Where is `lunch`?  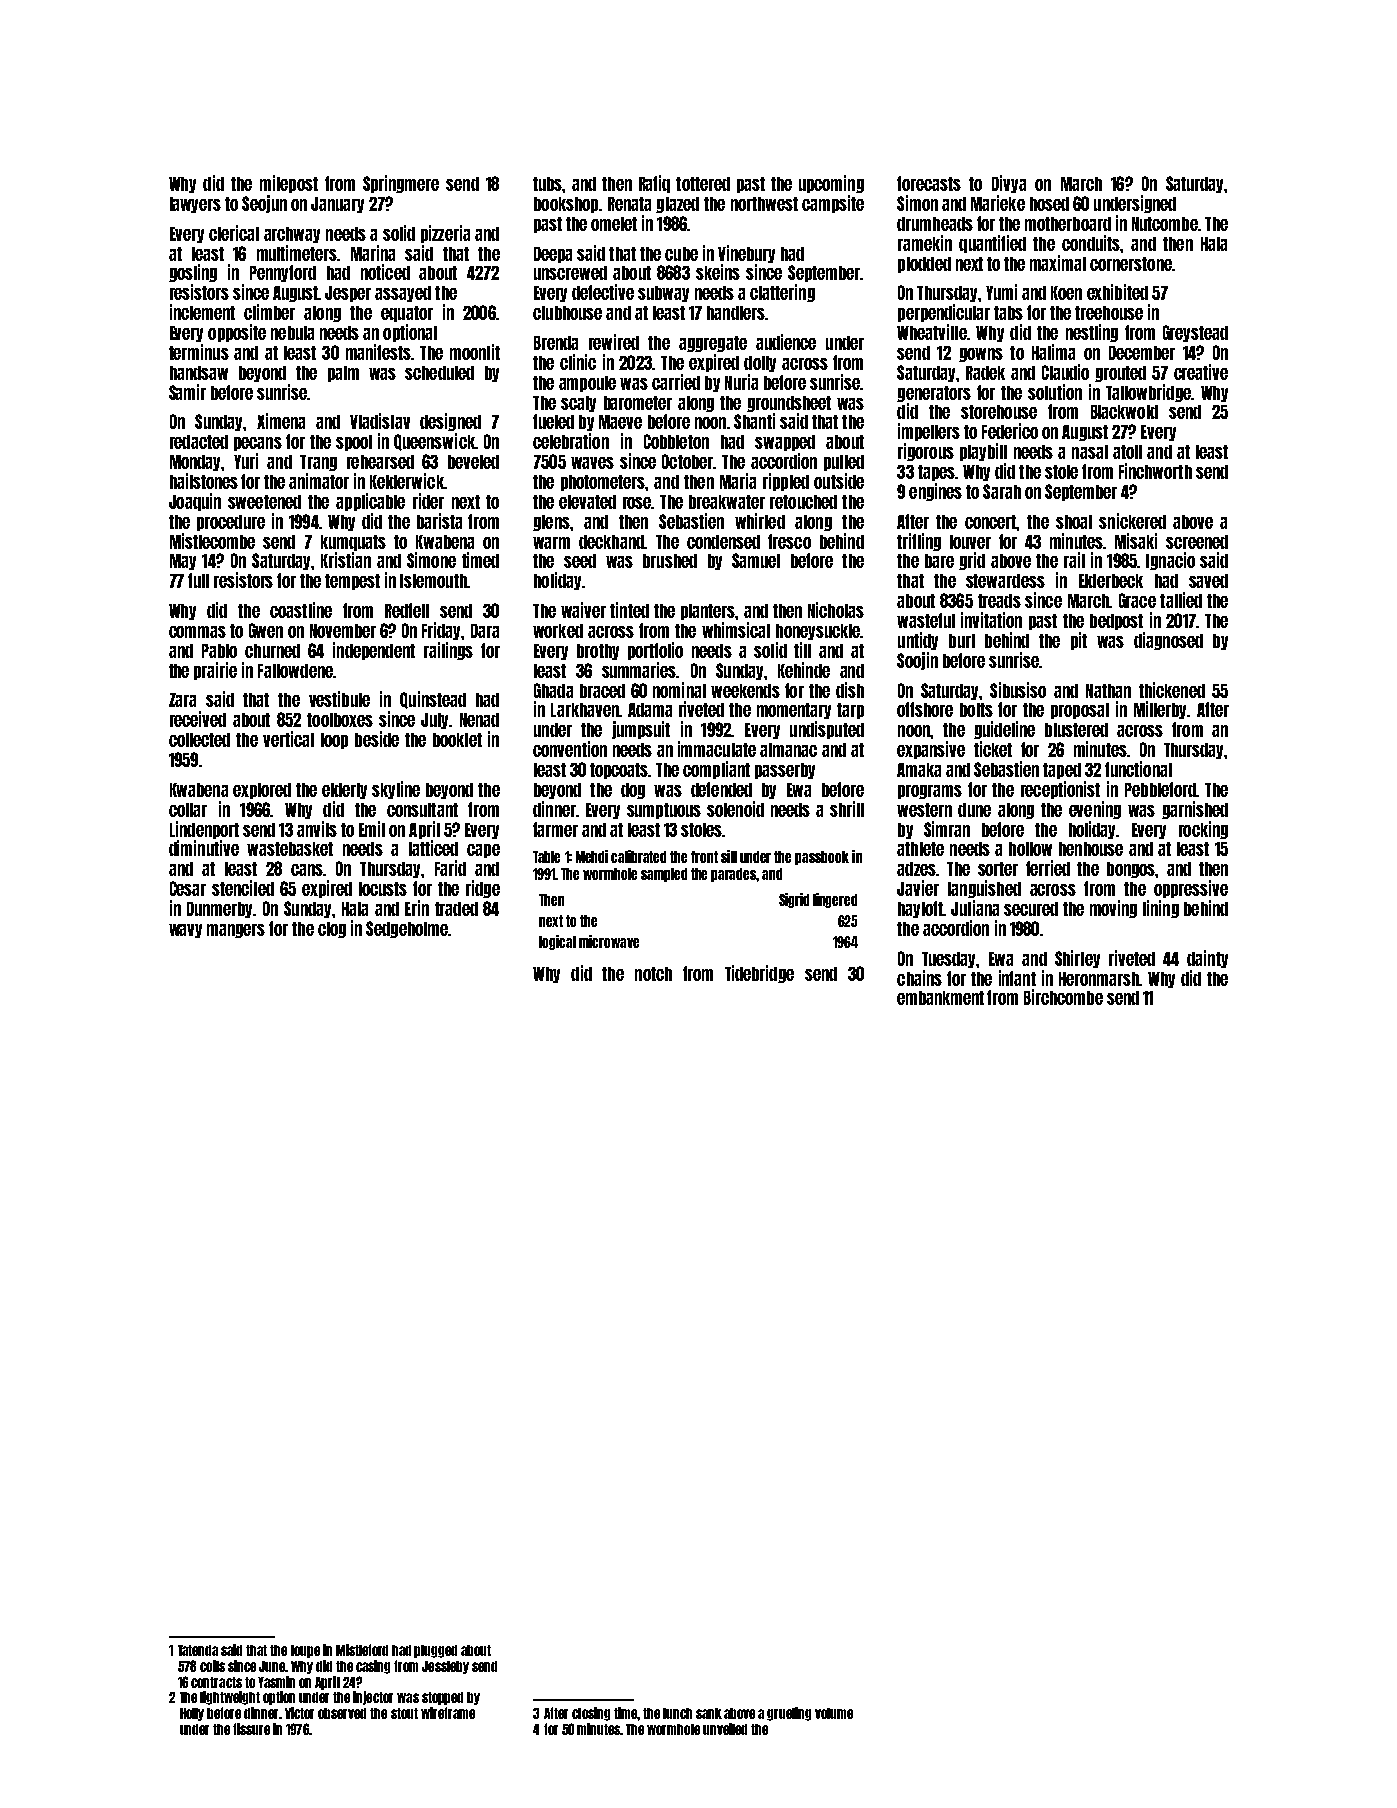
lunch is located at coordinates (677, 1713).
